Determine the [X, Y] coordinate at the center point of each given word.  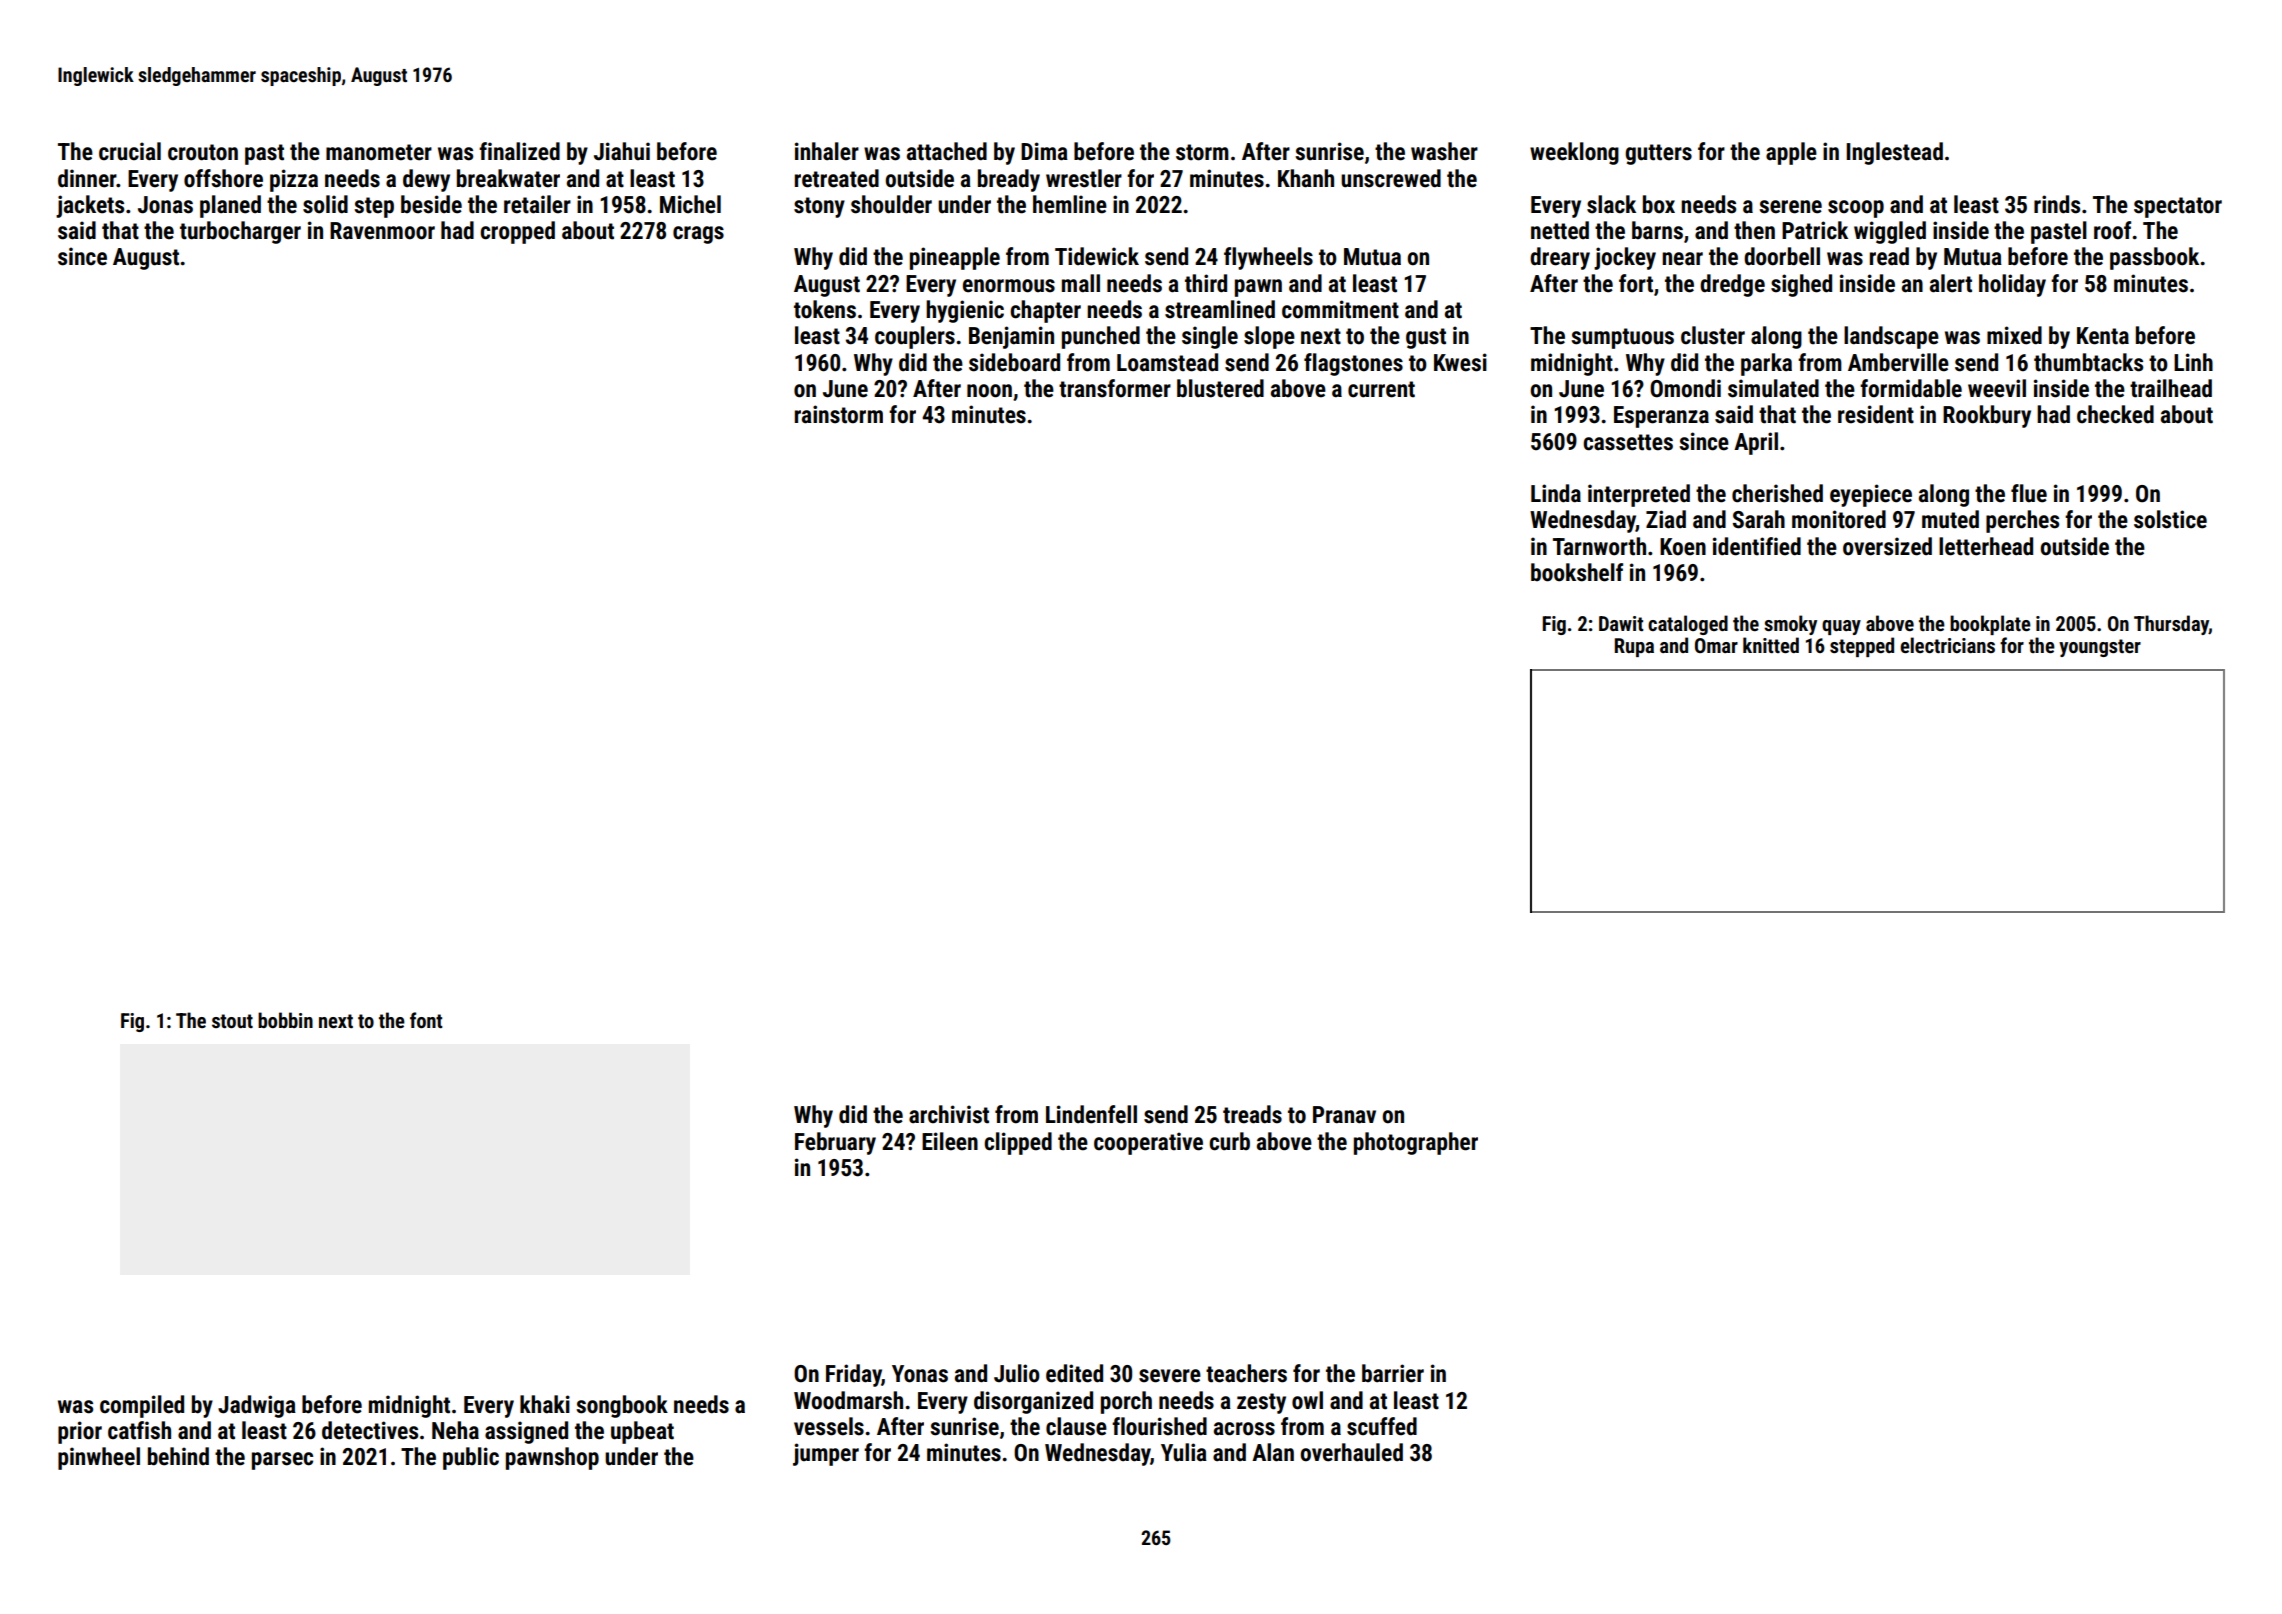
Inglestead [1894, 153]
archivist [949, 1114]
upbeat [642, 1432]
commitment [1340, 309]
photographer [1416, 1143]
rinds [2057, 204]
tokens [825, 309]
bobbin [285, 1020]
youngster [2100, 648]
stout [232, 1021]
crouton [203, 152]
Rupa [1634, 647]
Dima [1044, 151]
